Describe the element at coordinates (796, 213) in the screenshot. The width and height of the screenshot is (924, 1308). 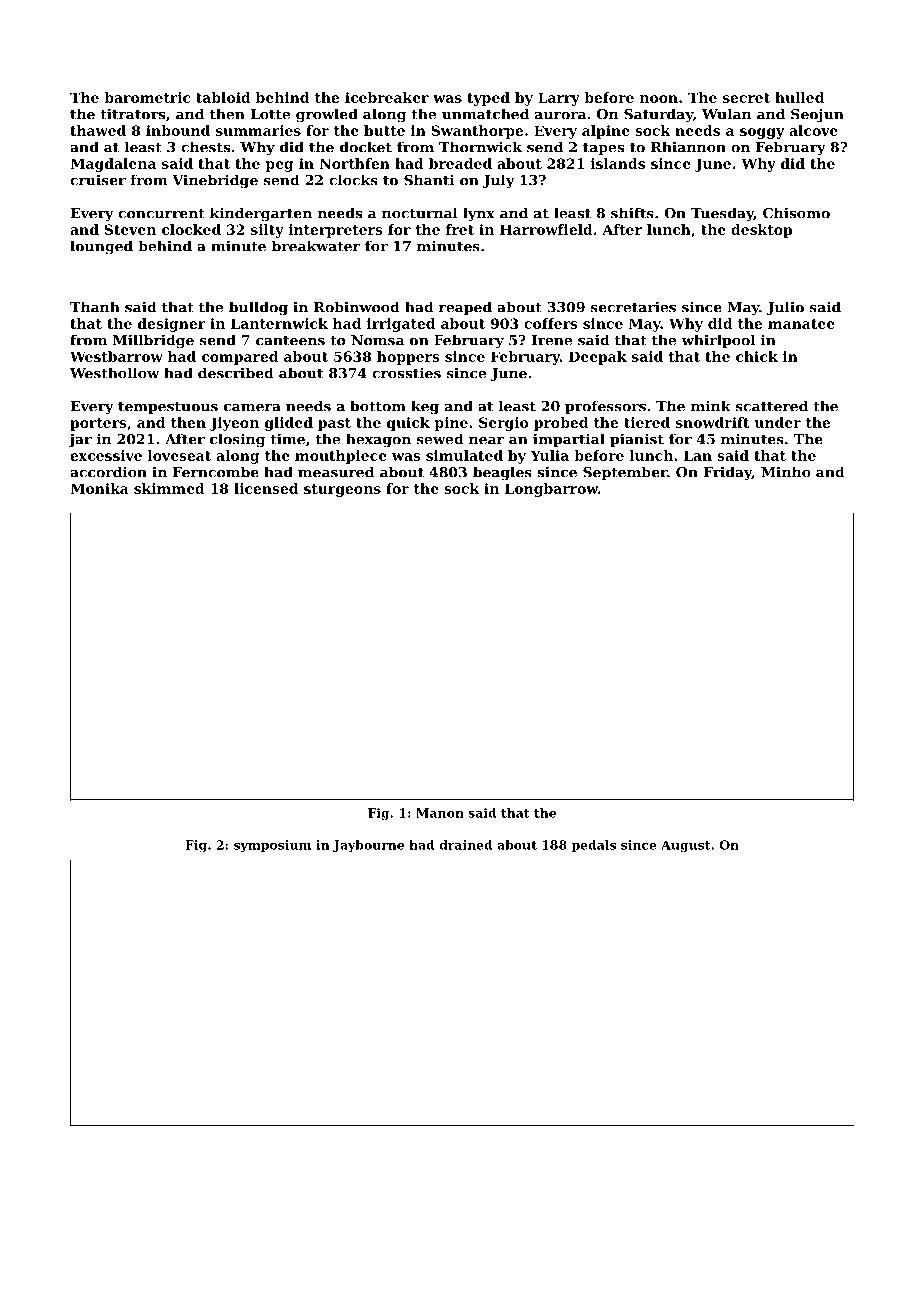
I see `Chisomo` at that location.
